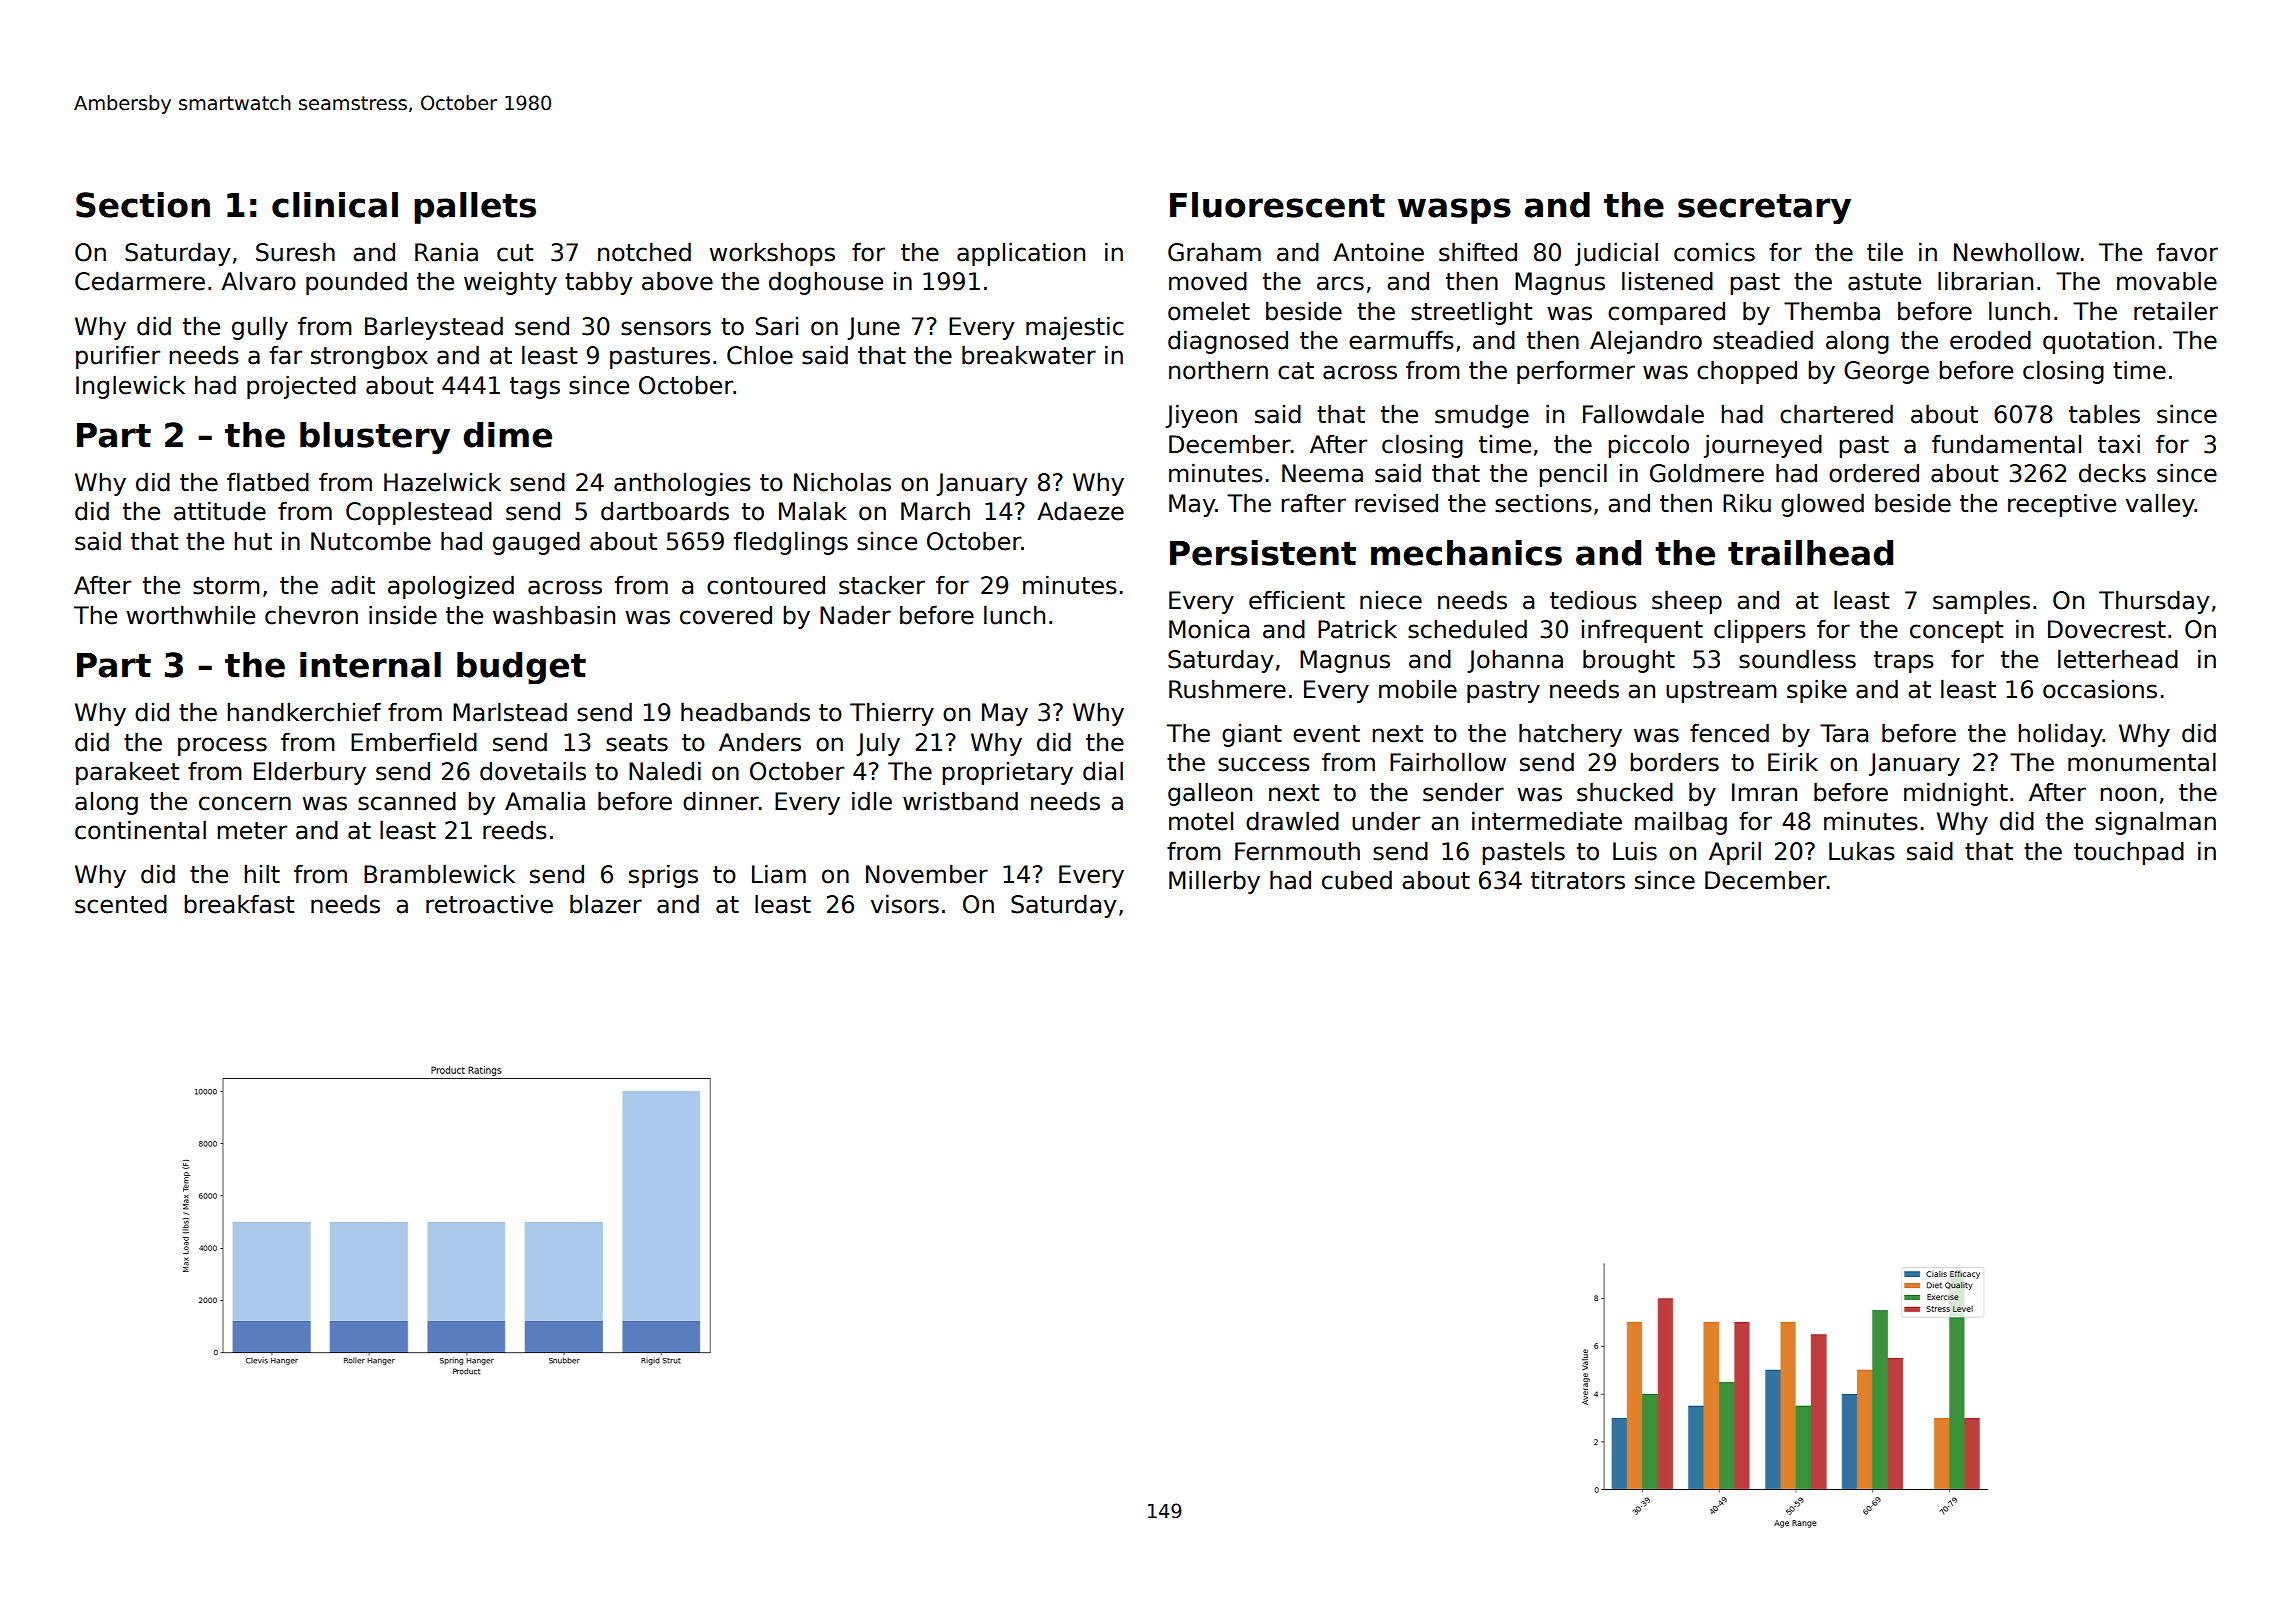  I want to click on blazer, so click(606, 904).
